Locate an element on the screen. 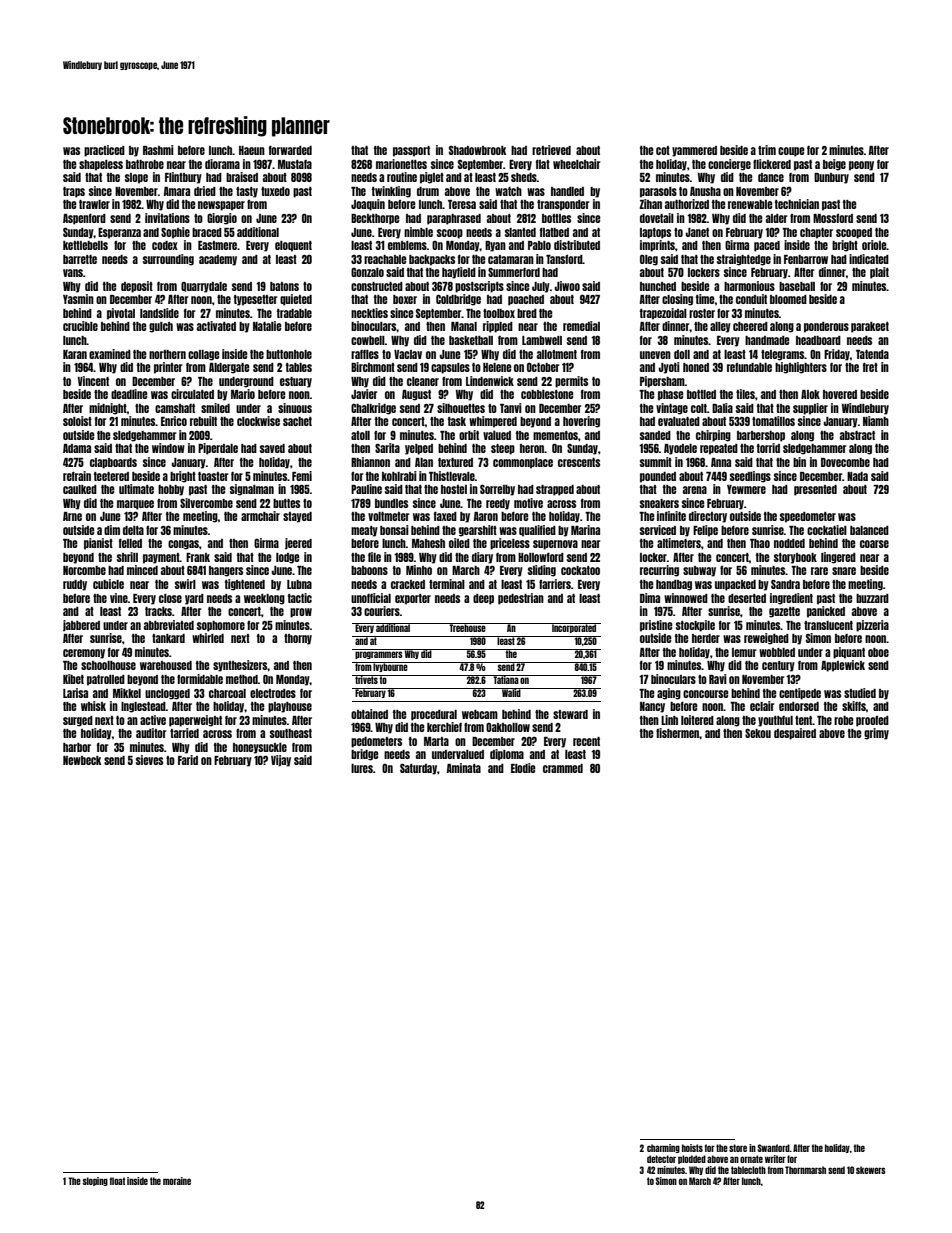 The height and width of the screenshot is (1233, 952). Linh is located at coordinates (669, 720).
